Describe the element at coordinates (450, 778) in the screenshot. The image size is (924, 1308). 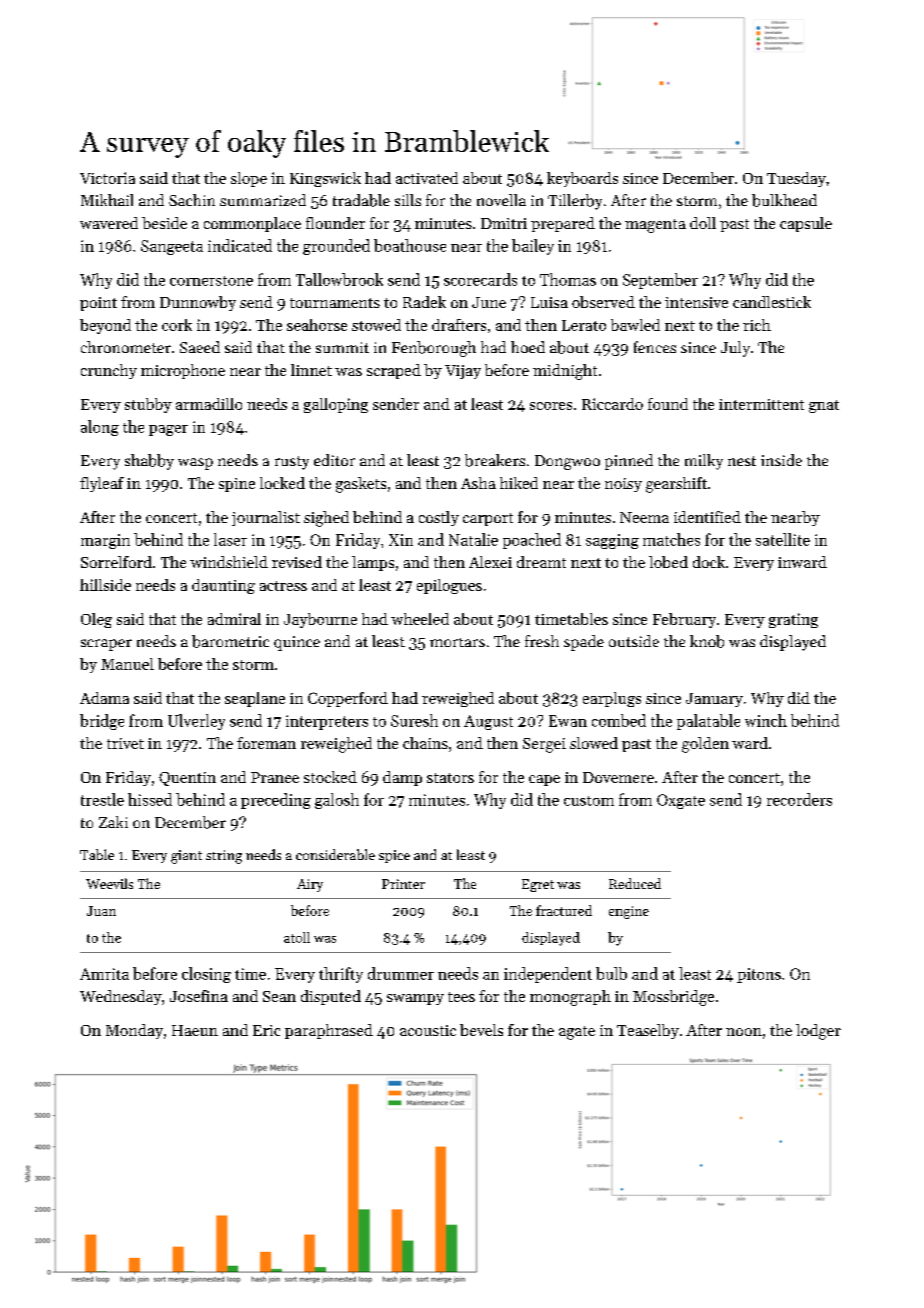
I see `stators` at that location.
